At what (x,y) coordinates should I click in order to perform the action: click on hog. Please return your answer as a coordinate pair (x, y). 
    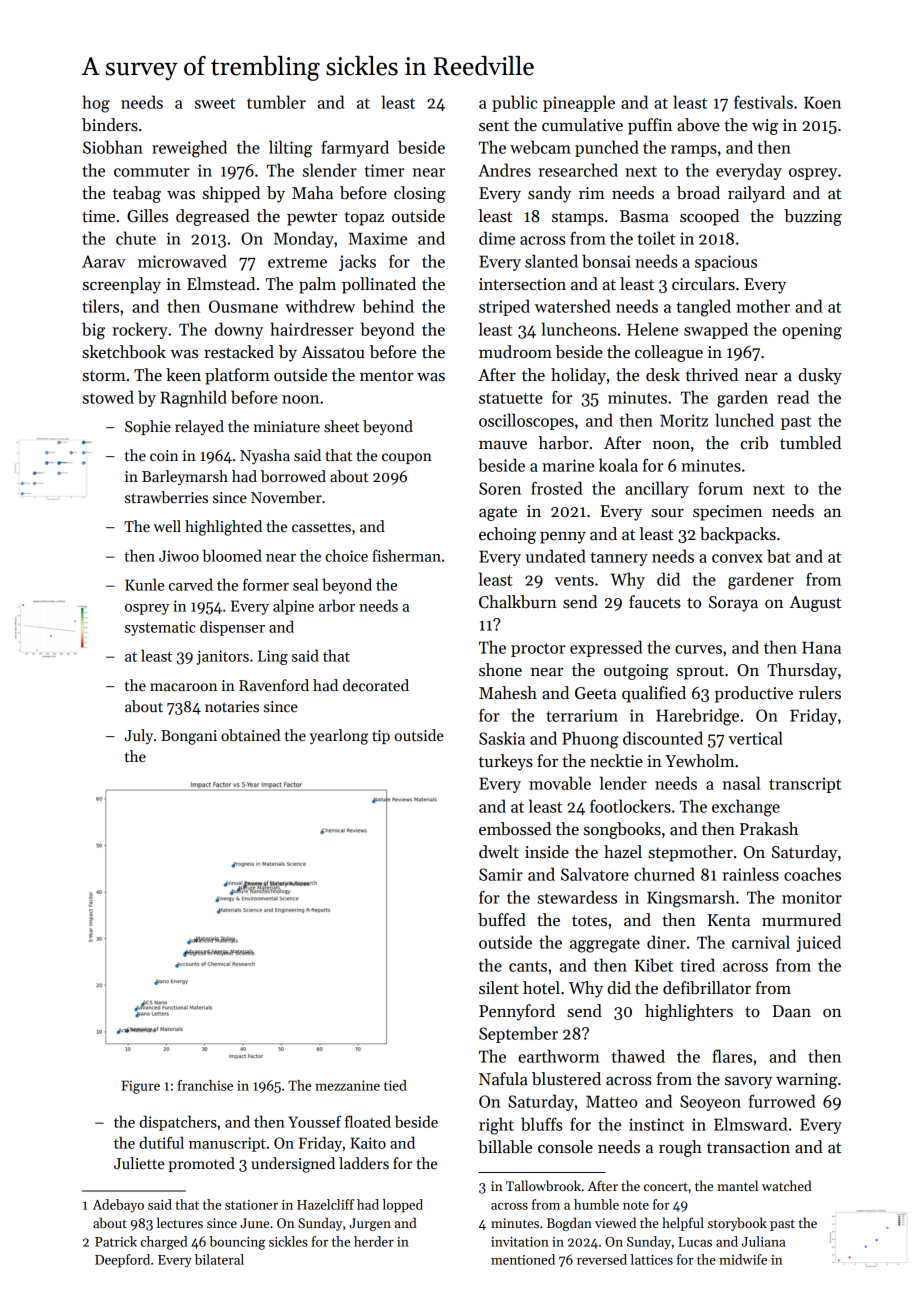
    Looking at the image, I should click on (96, 104).
